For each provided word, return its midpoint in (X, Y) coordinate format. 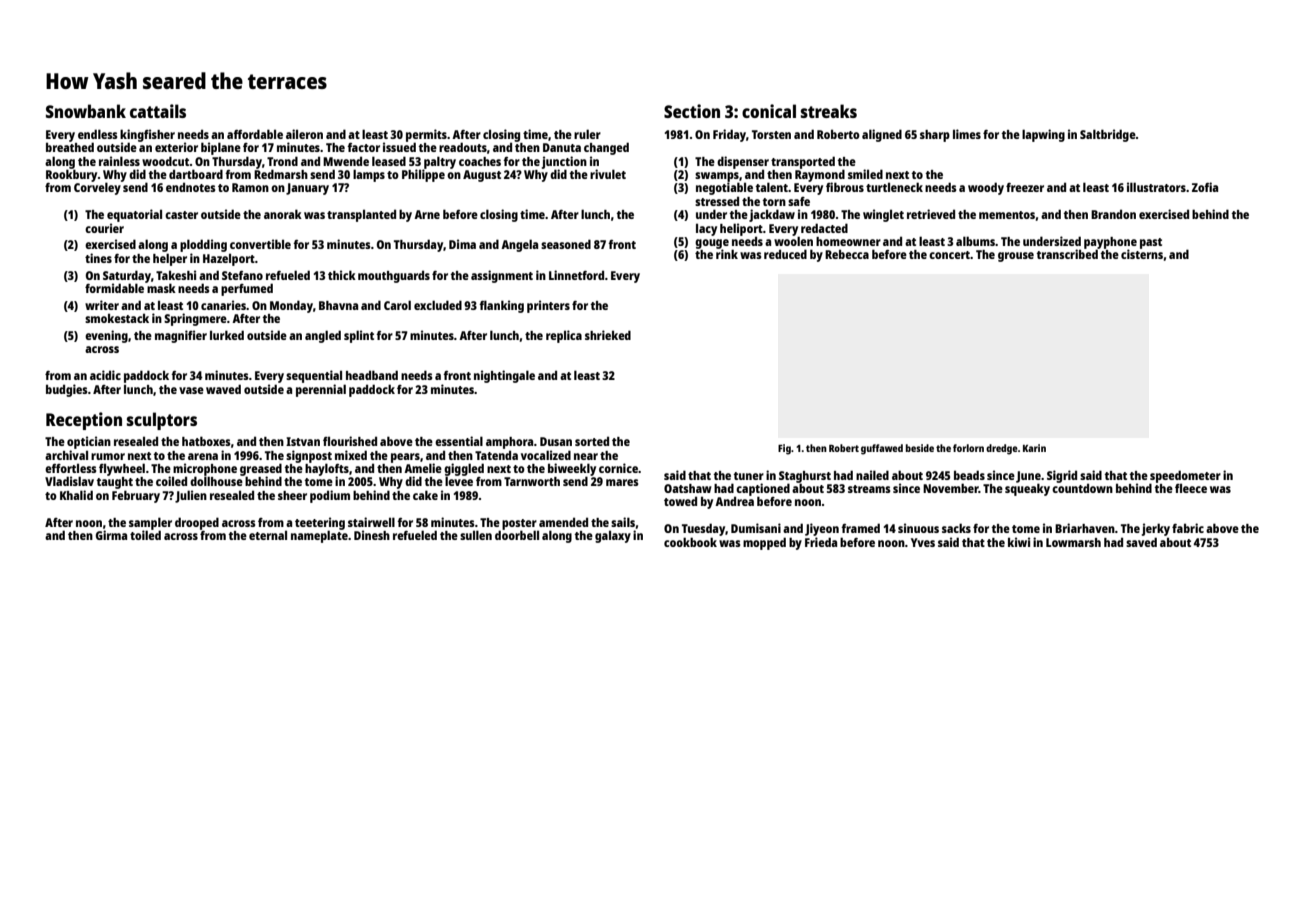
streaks (829, 111)
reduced (785, 254)
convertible (260, 244)
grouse (1016, 257)
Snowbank (86, 111)
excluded (438, 305)
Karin (1034, 448)
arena (203, 456)
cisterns (1142, 254)
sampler (150, 523)
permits (426, 135)
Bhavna (338, 305)
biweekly (572, 469)
